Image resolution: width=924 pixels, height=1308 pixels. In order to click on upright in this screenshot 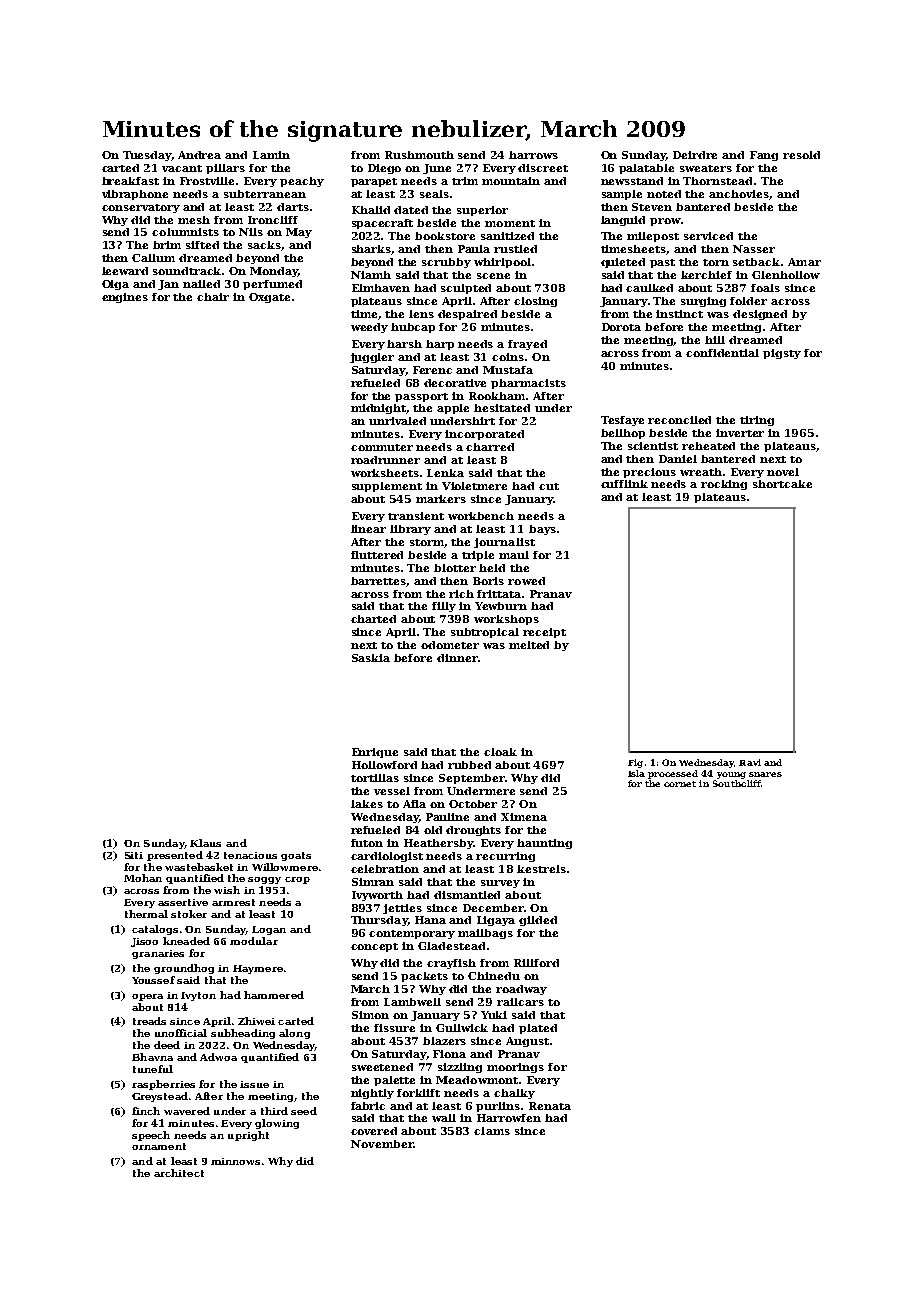, I will do `click(248, 1136)`.
